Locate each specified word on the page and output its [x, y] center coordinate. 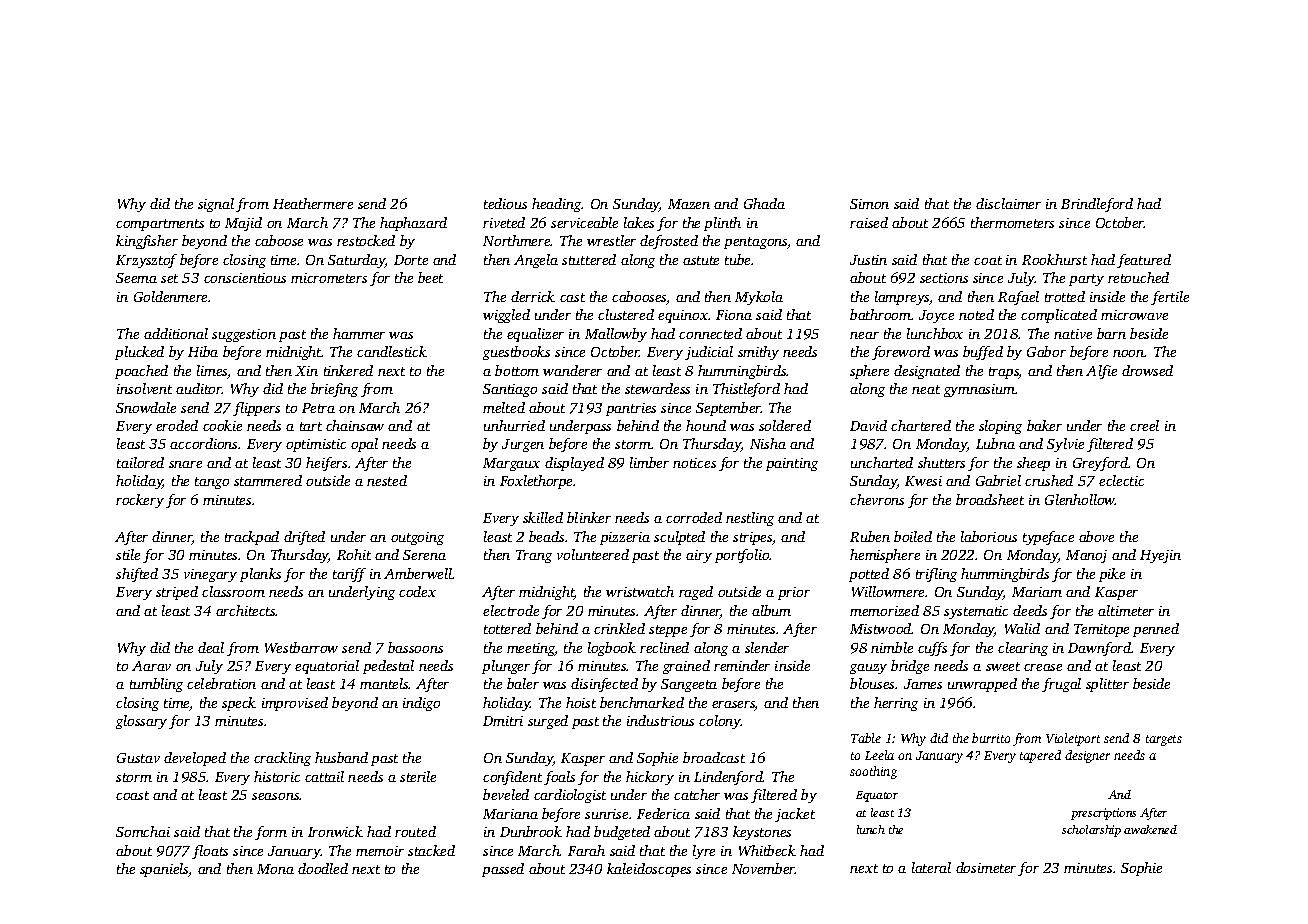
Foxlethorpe [537, 482]
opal [364, 445]
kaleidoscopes [649, 870]
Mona [275, 869]
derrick [533, 296]
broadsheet [990, 499]
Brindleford [1097, 205]
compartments [160, 225]
